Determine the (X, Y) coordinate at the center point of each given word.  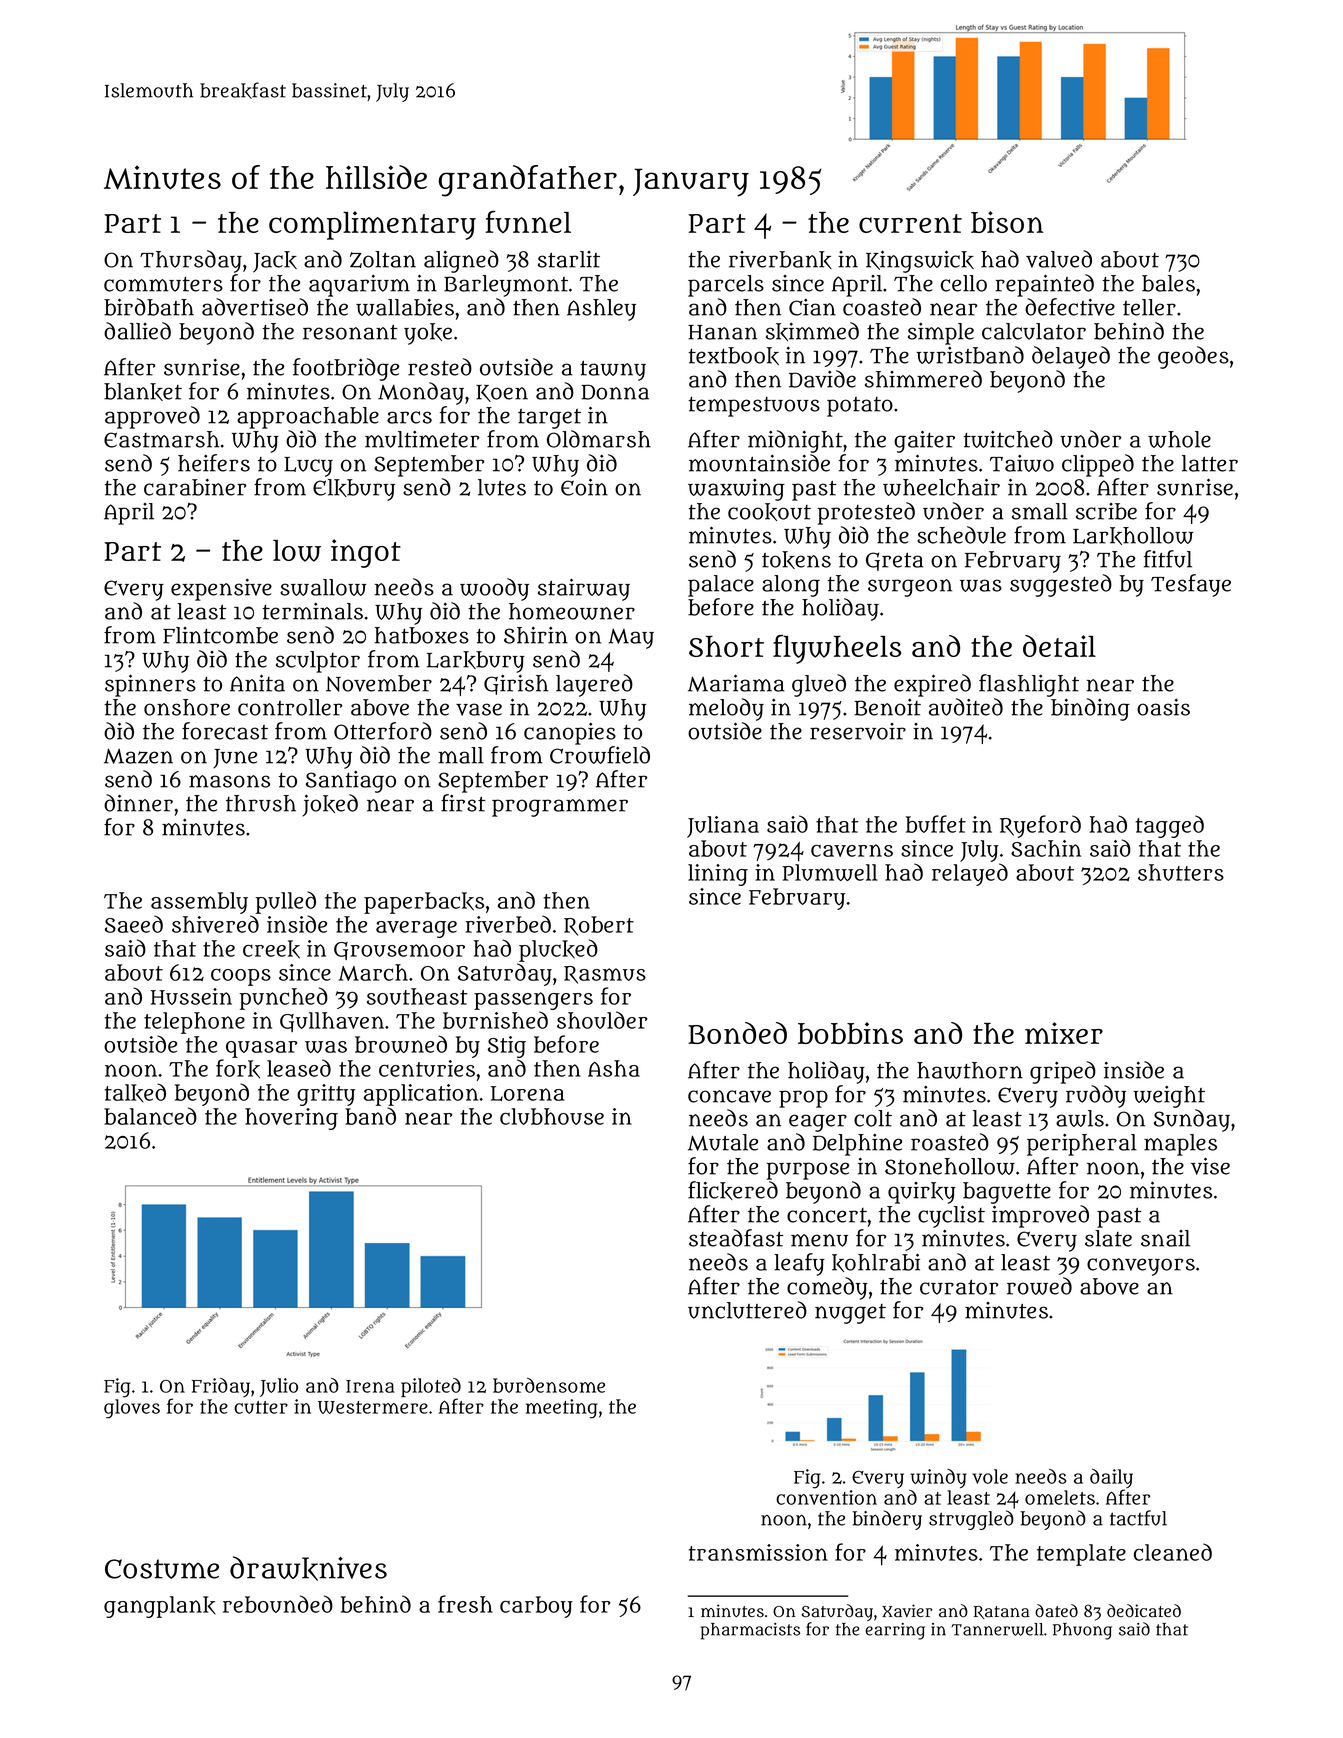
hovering (291, 1119)
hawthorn (970, 1070)
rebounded (278, 1604)
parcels (726, 286)
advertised (255, 307)
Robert (599, 926)
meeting (562, 1409)
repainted (1044, 285)
